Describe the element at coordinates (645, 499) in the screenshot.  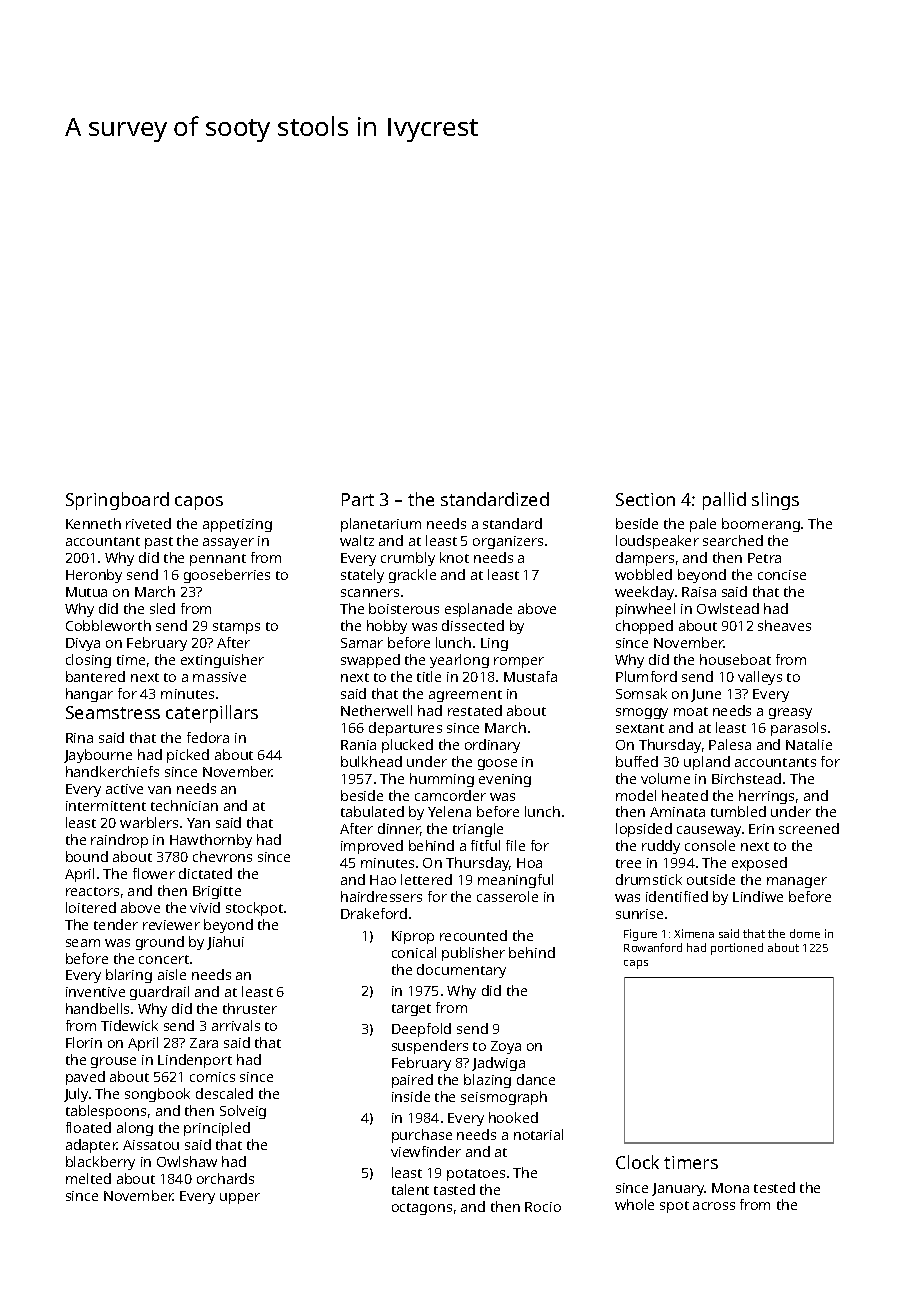
I see `Section` at that location.
